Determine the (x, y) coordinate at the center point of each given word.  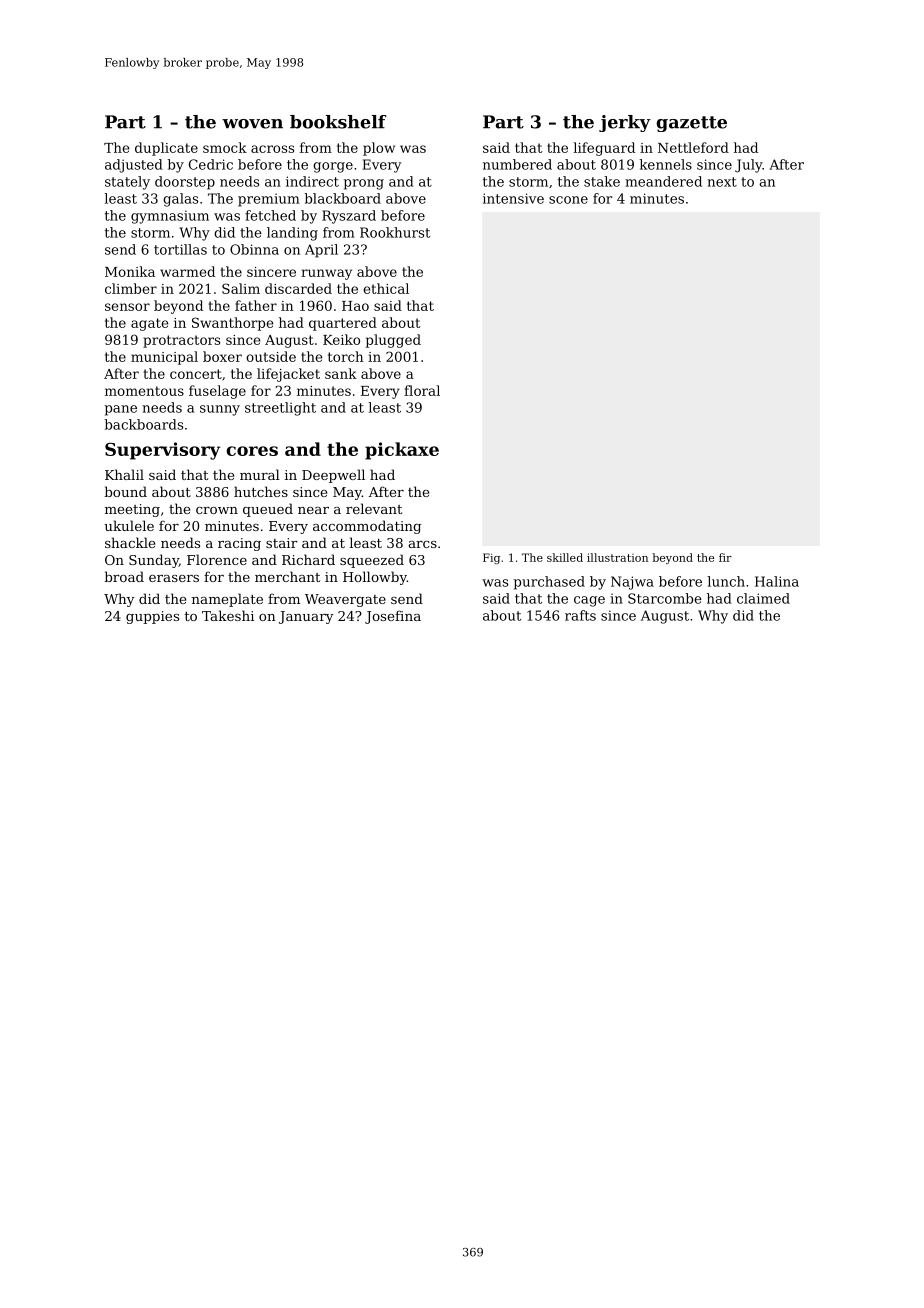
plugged (393, 341)
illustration (617, 557)
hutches (261, 491)
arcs (422, 544)
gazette (691, 124)
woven (252, 124)
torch (346, 356)
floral (422, 390)
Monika (130, 271)
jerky (625, 123)
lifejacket (288, 375)
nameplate (227, 600)
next (722, 182)
